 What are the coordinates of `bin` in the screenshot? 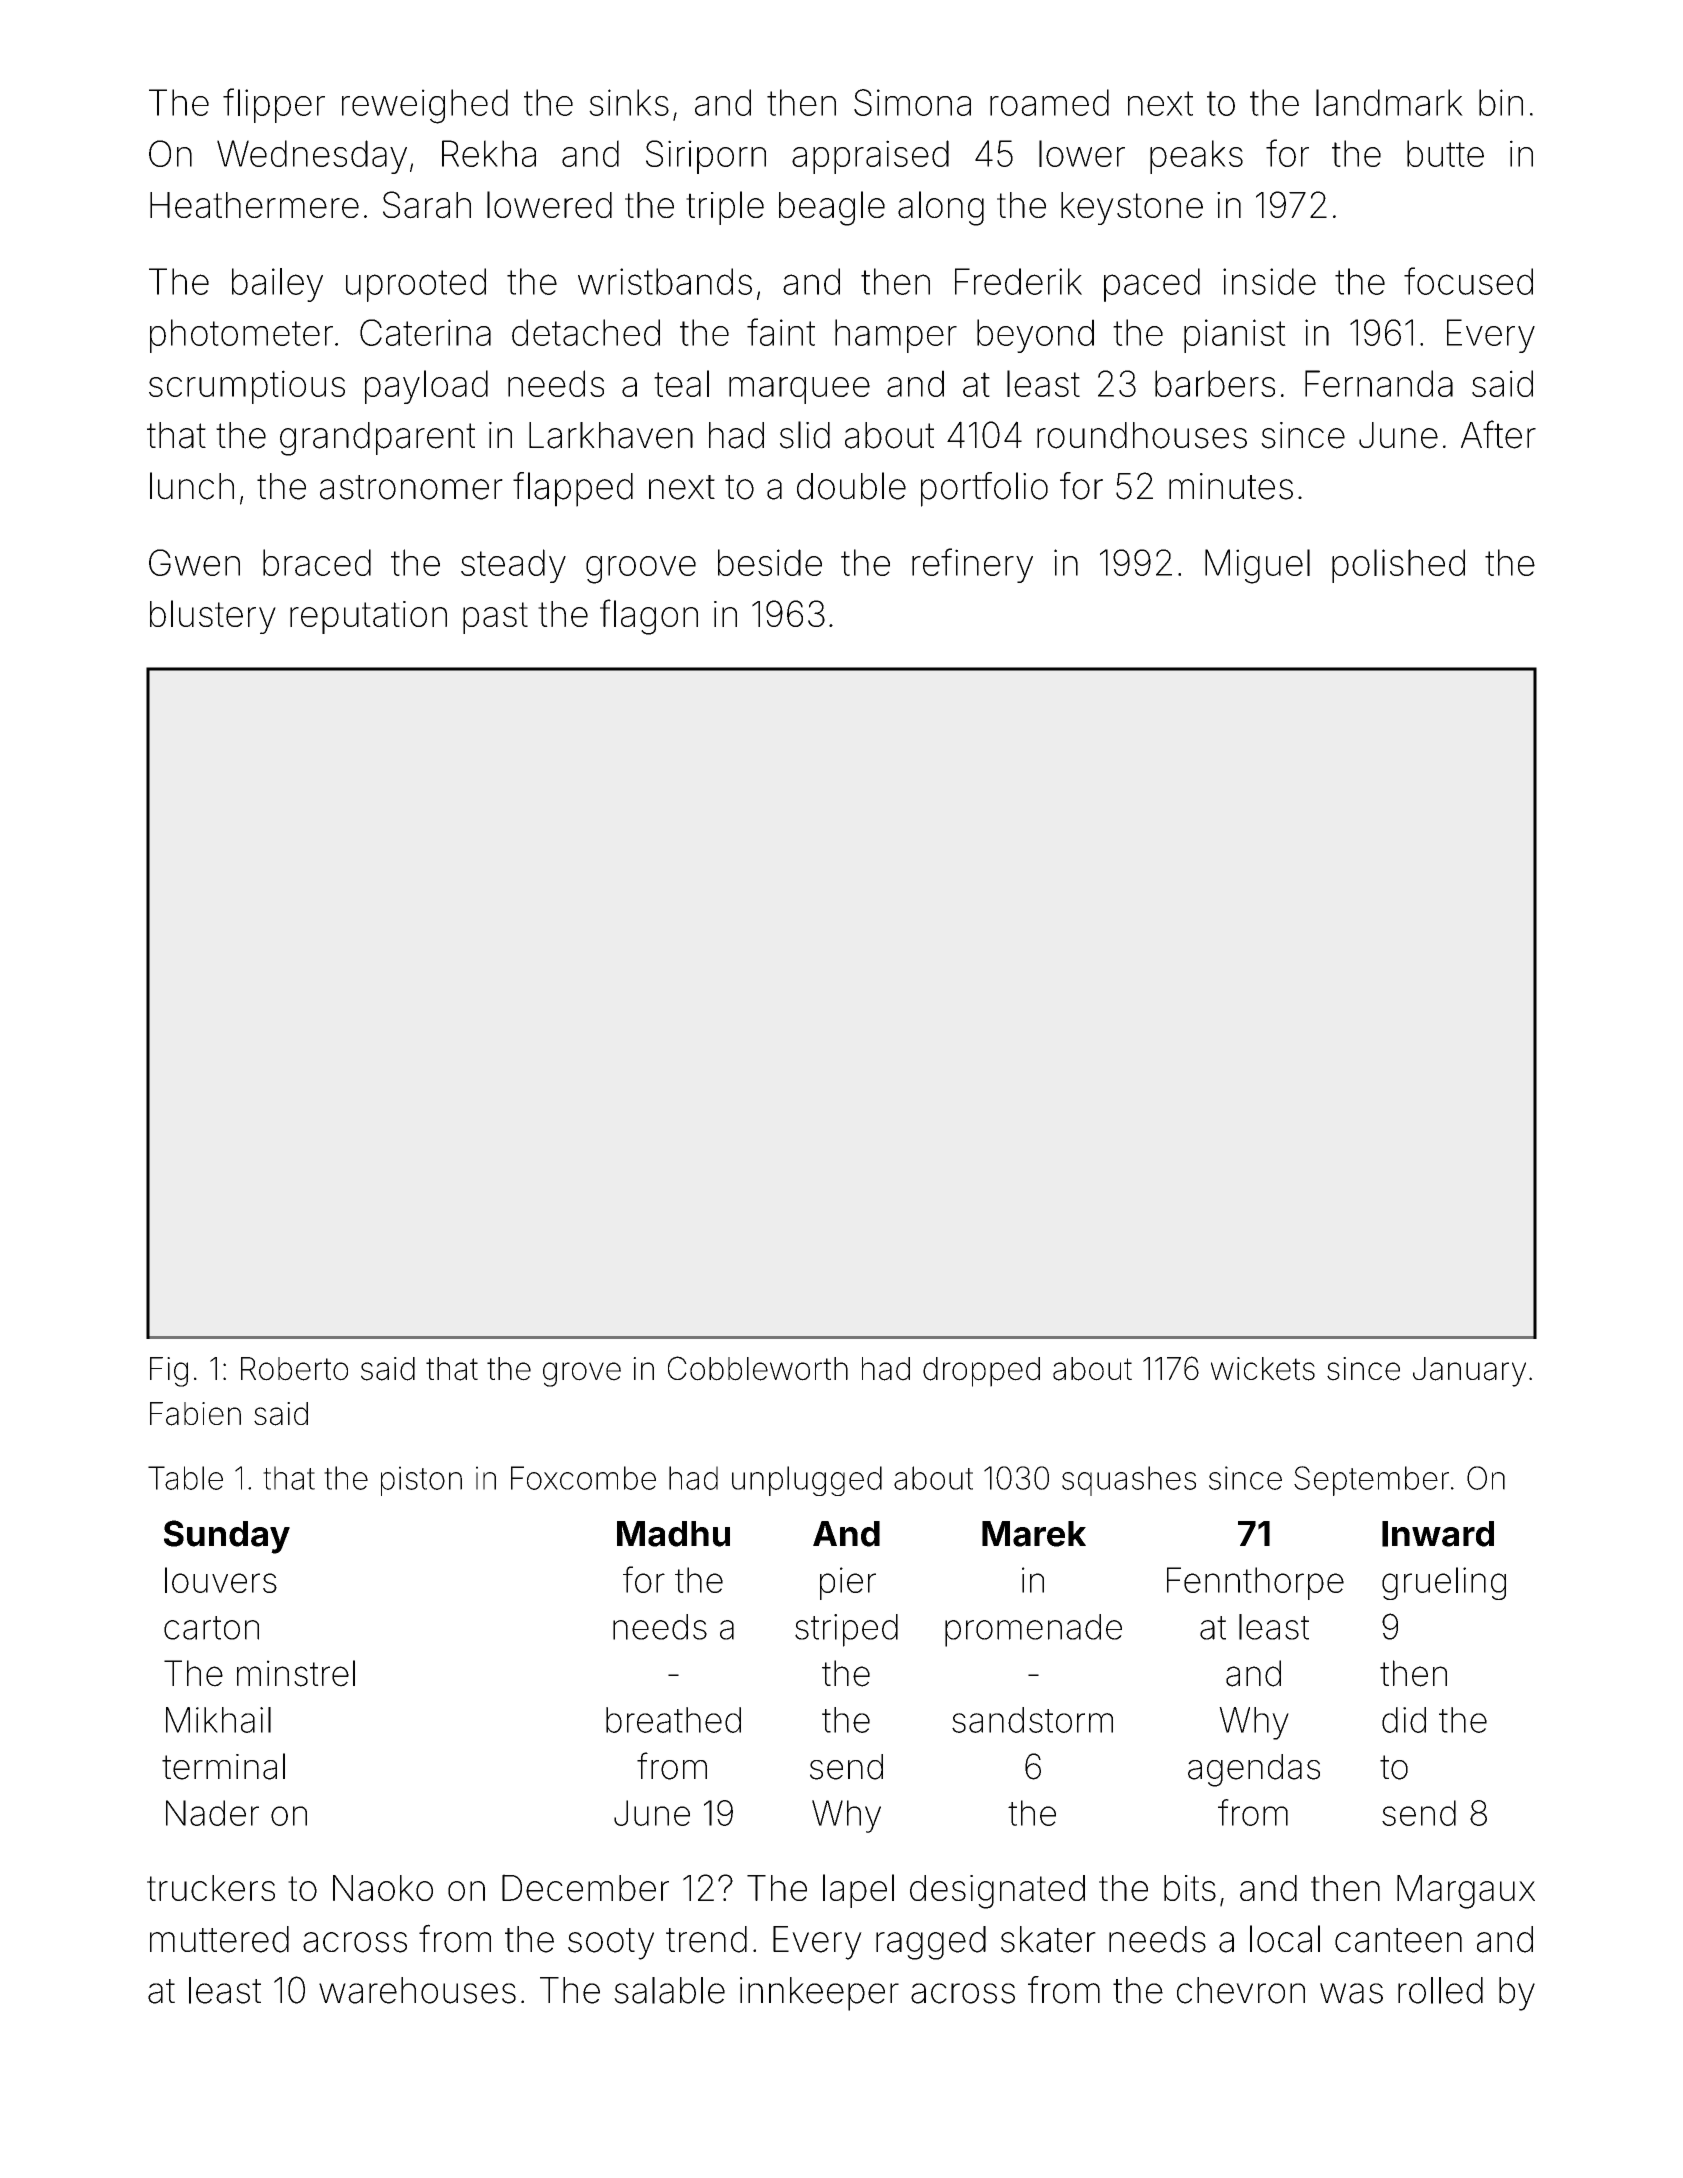 It's located at (1501, 102).
